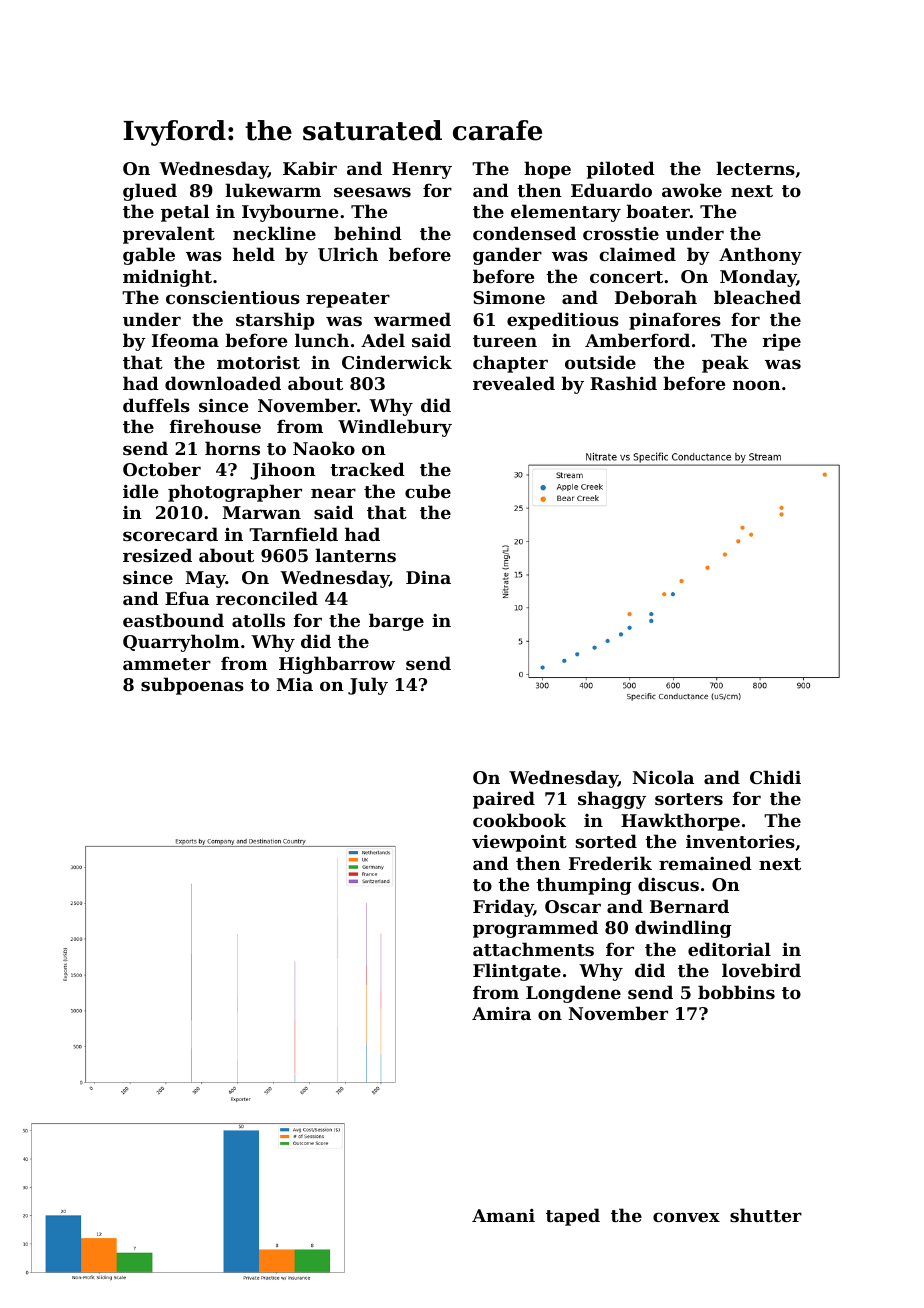  I want to click on Amira, so click(501, 1013).
